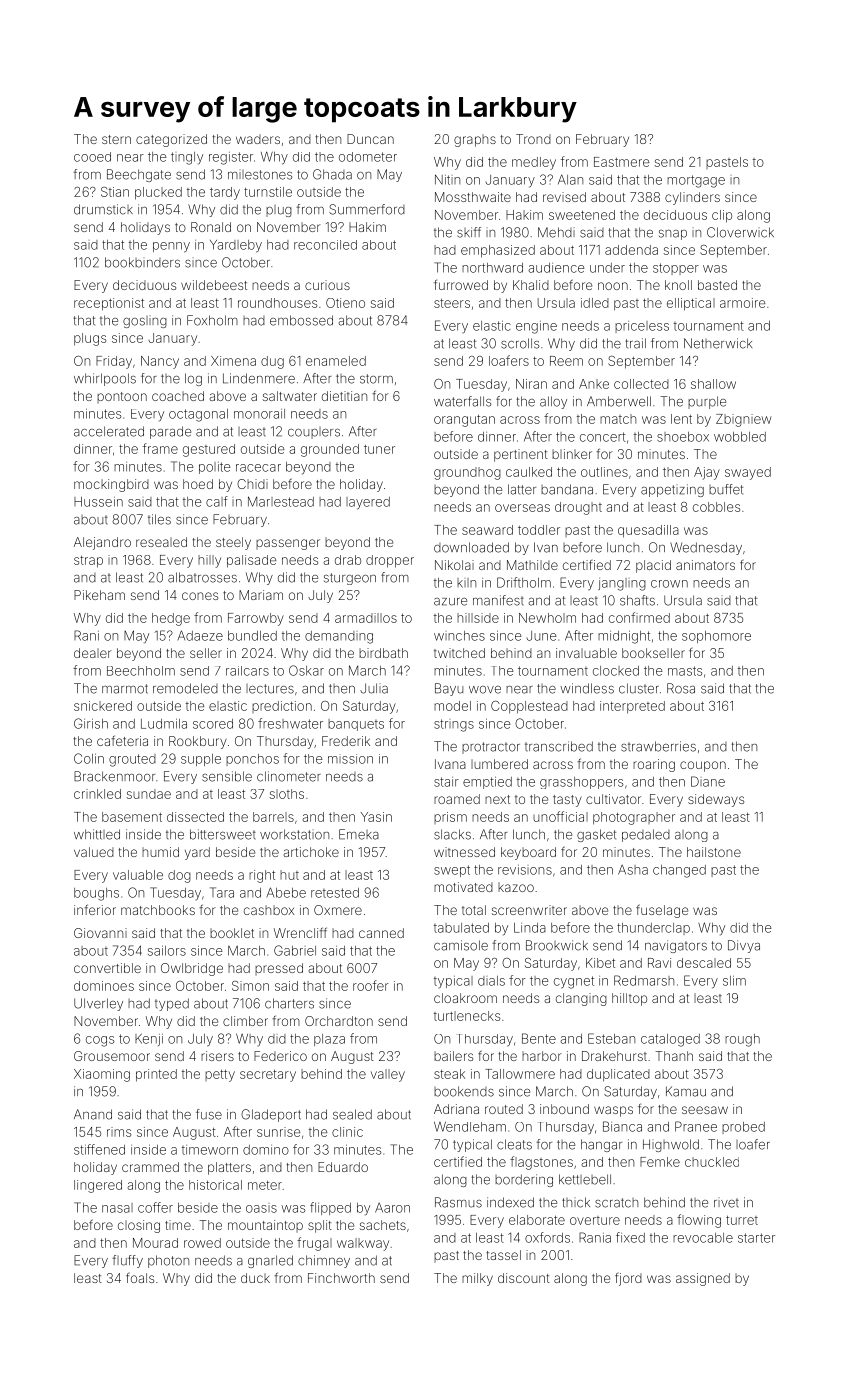 This document has width=849, height=1400. What do you see at coordinates (534, 163) in the document?
I see `medley` at bounding box center [534, 163].
